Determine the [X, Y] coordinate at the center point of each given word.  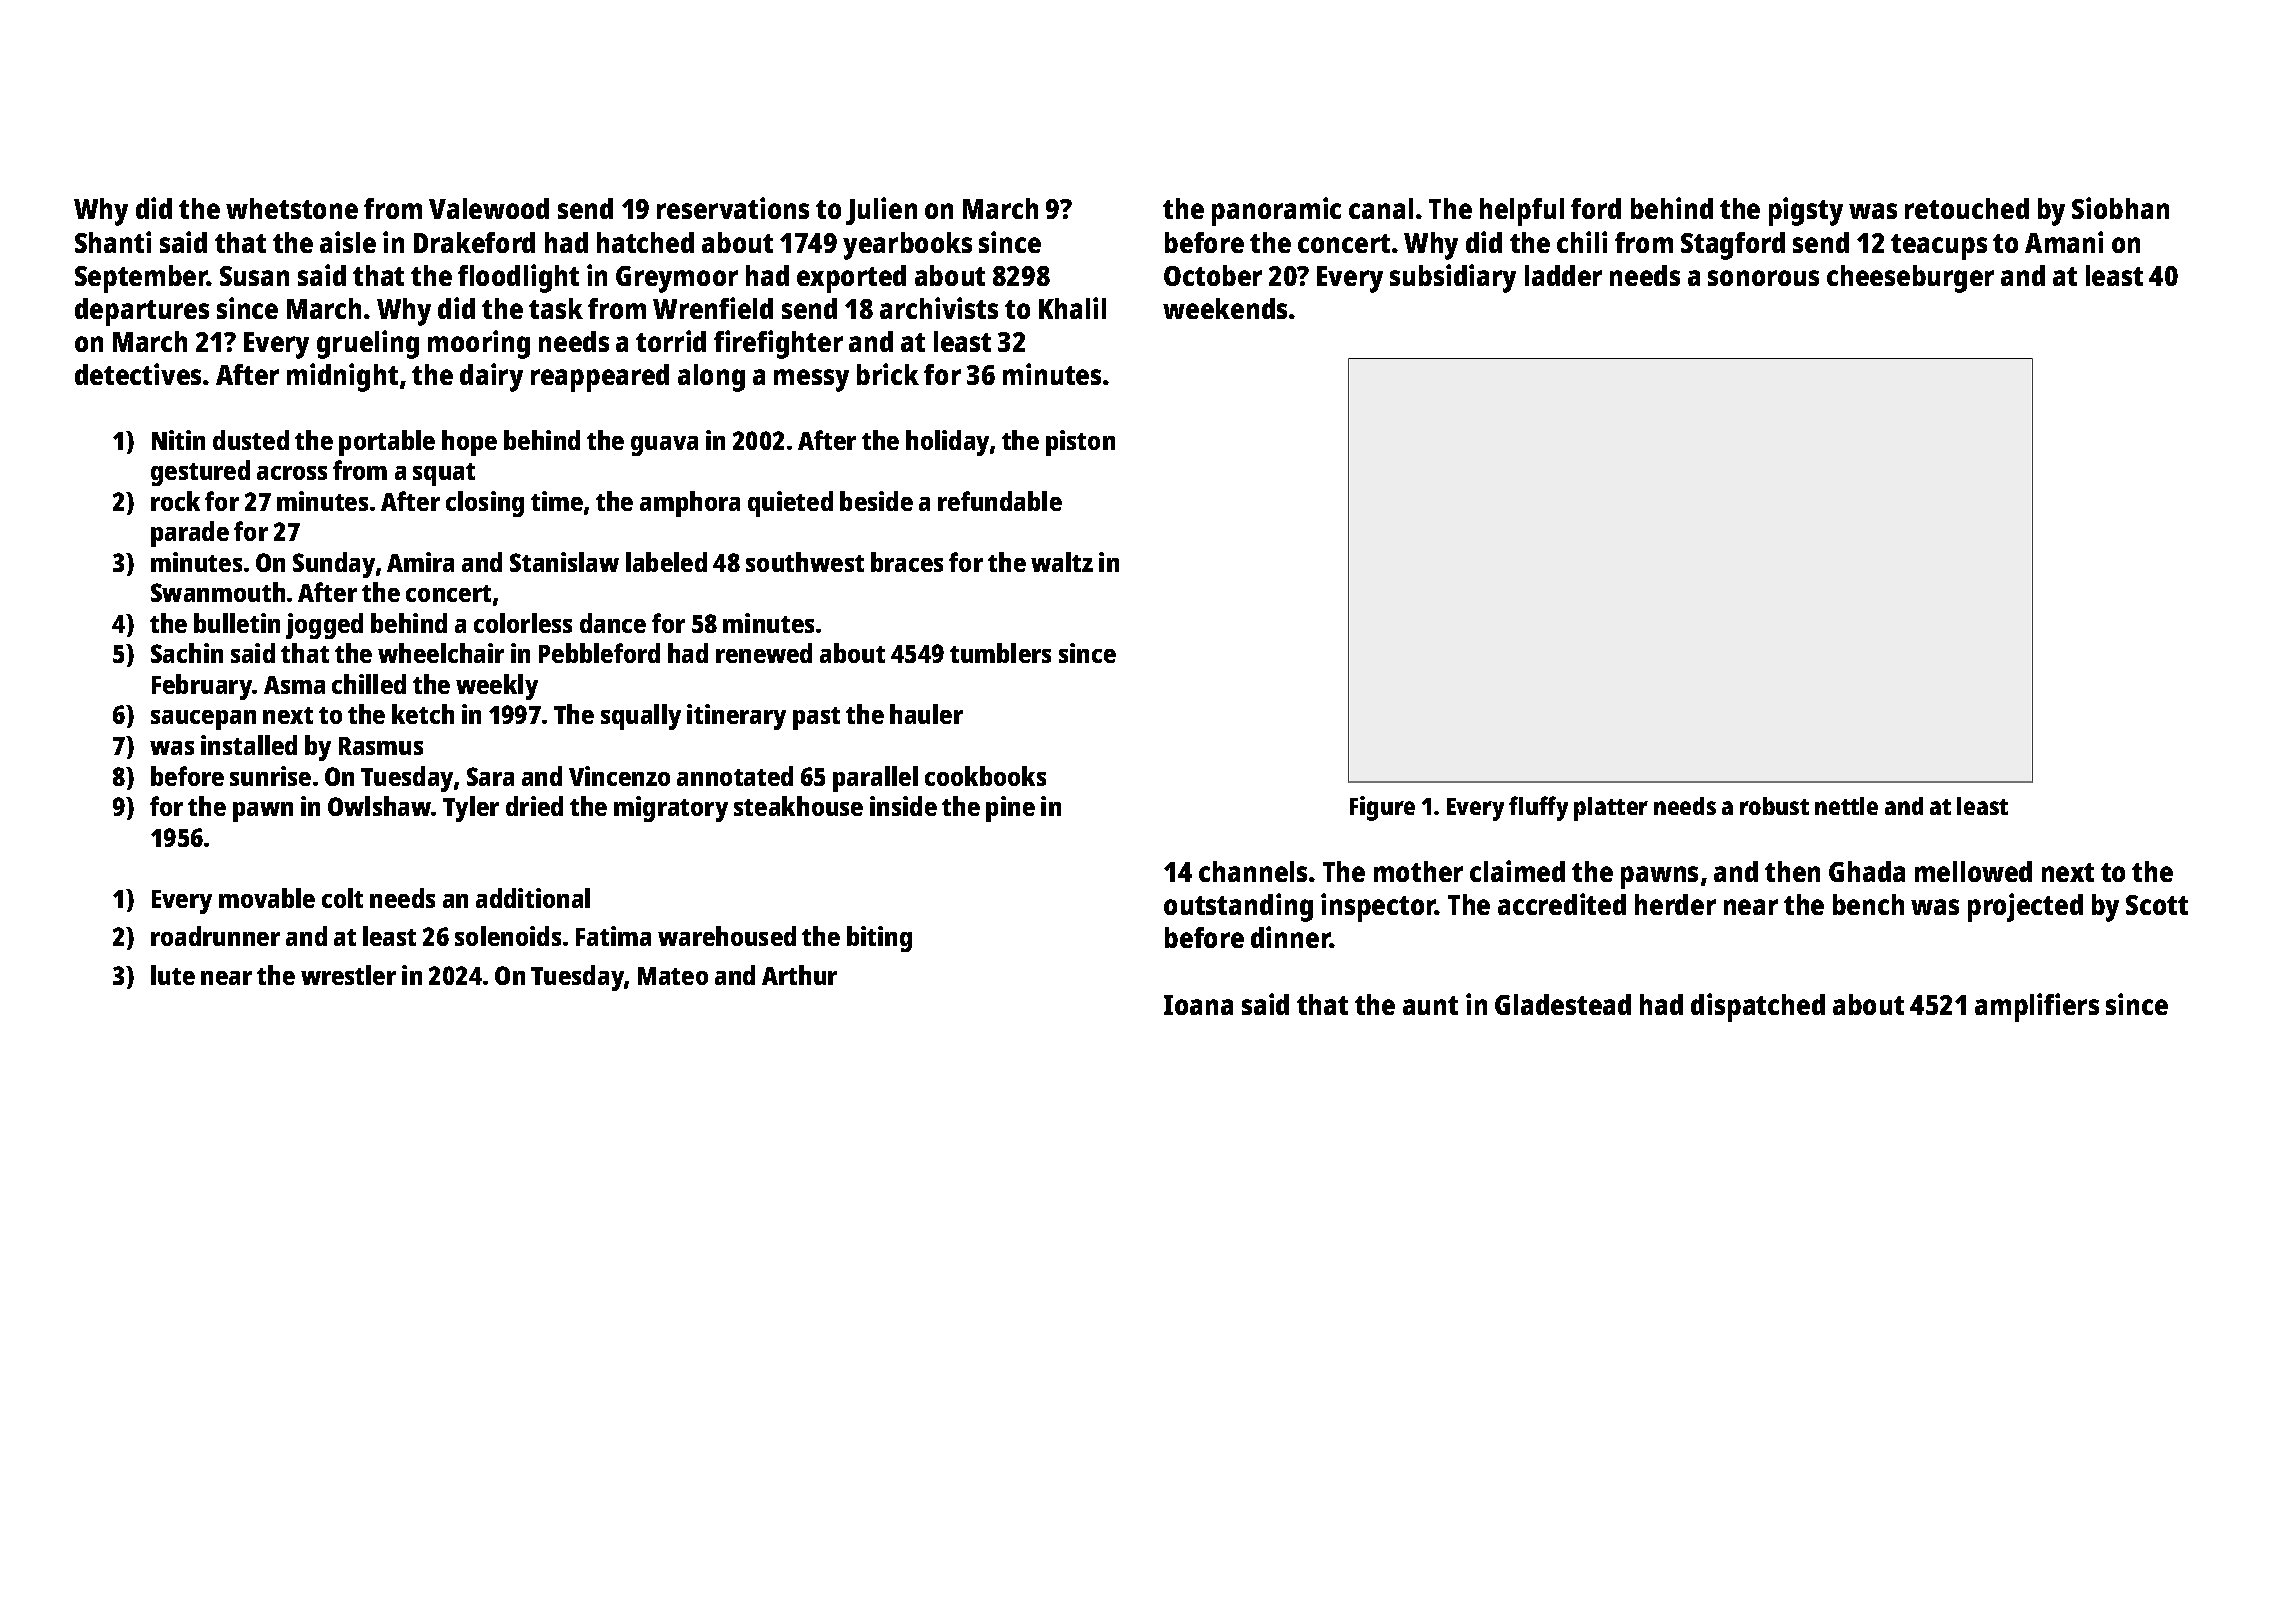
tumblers [1000, 653]
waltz [1062, 562]
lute [173, 975]
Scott [2157, 905]
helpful [1522, 212]
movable [267, 898]
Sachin [187, 653]
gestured [200, 473]
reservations [733, 208]
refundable [1000, 501]
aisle [348, 242]
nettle [1846, 806]
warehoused [727, 936]
